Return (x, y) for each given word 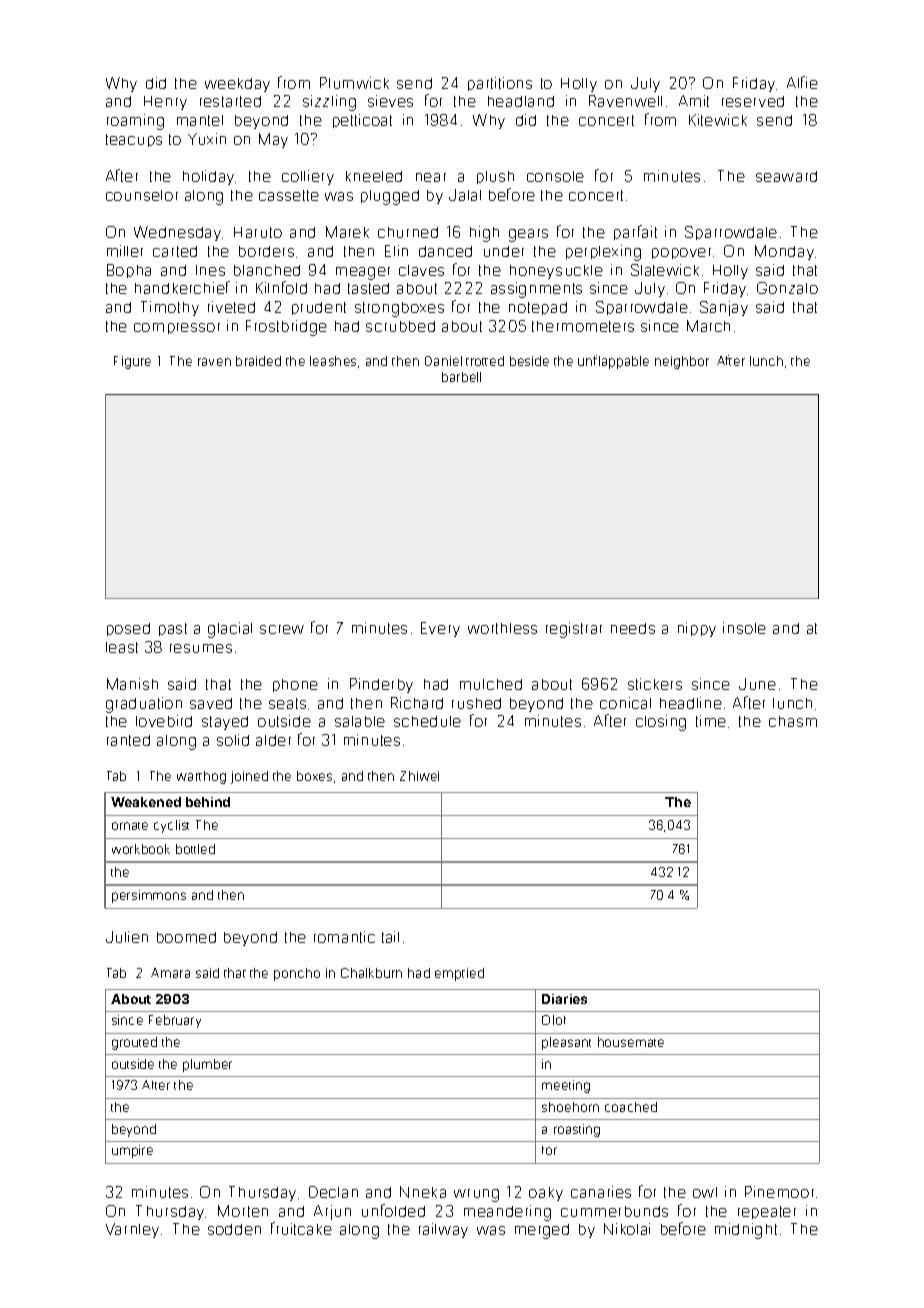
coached (631, 1107)
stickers (655, 684)
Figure (132, 362)
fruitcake (301, 1228)
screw (282, 629)
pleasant (566, 1043)
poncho (297, 974)
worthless (502, 628)
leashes (333, 361)
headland (521, 101)
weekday (237, 85)
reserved (753, 101)
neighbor (682, 362)
